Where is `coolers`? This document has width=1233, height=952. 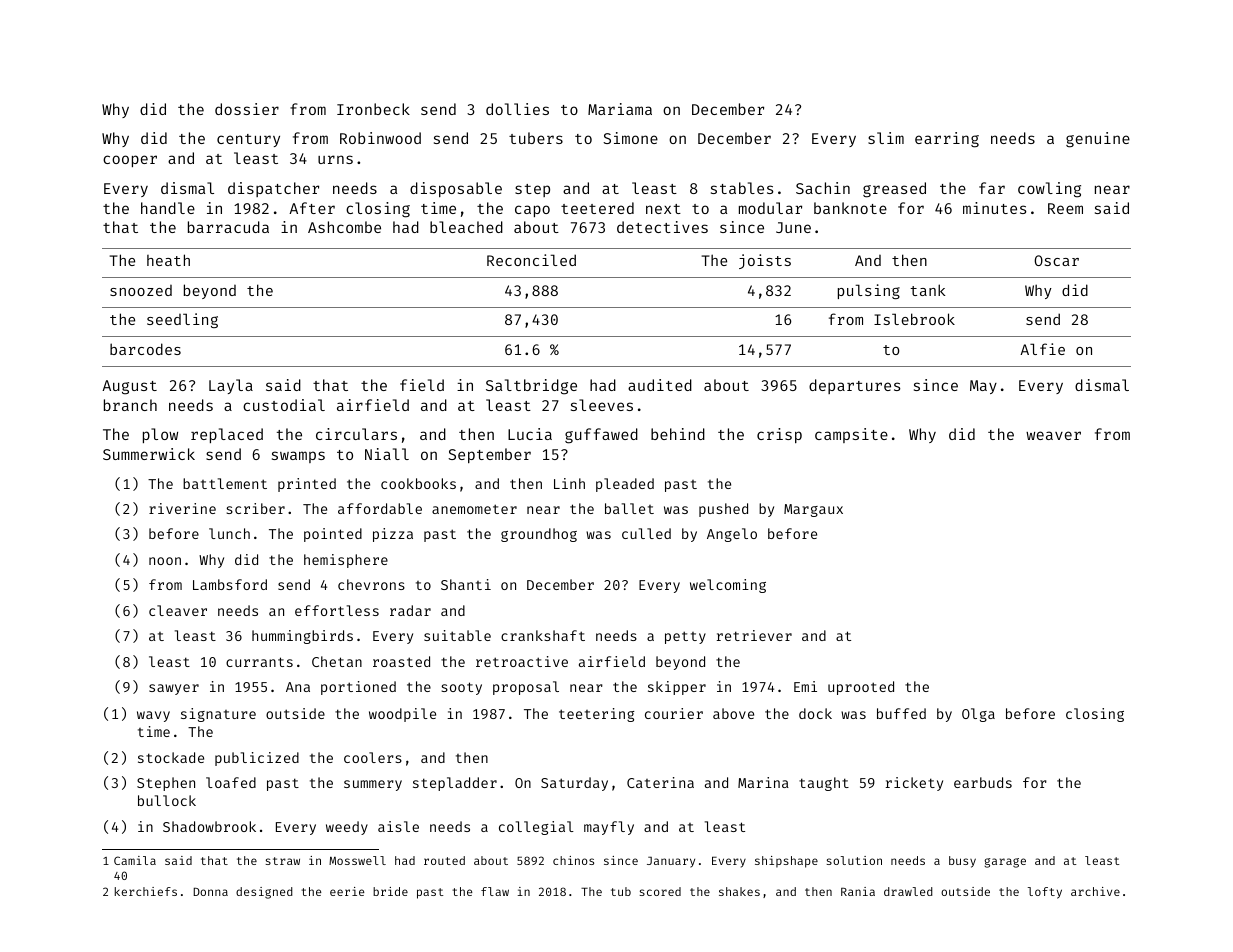 coolers is located at coordinates (373, 757).
